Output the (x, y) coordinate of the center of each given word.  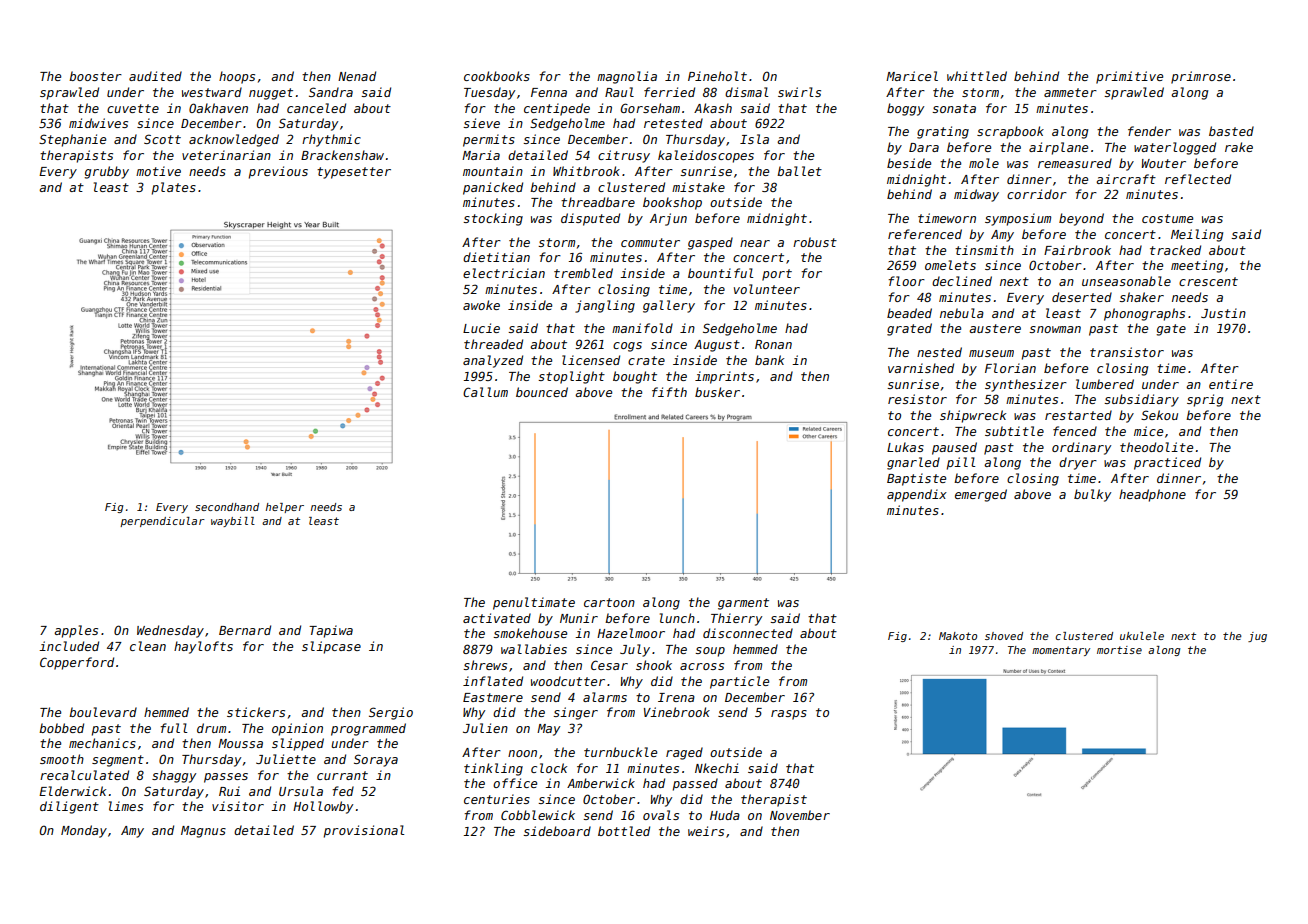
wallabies (534, 649)
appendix (917, 495)
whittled (977, 76)
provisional (364, 831)
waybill (233, 522)
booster (95, 76)
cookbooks (497, 76)
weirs (706, 831)
